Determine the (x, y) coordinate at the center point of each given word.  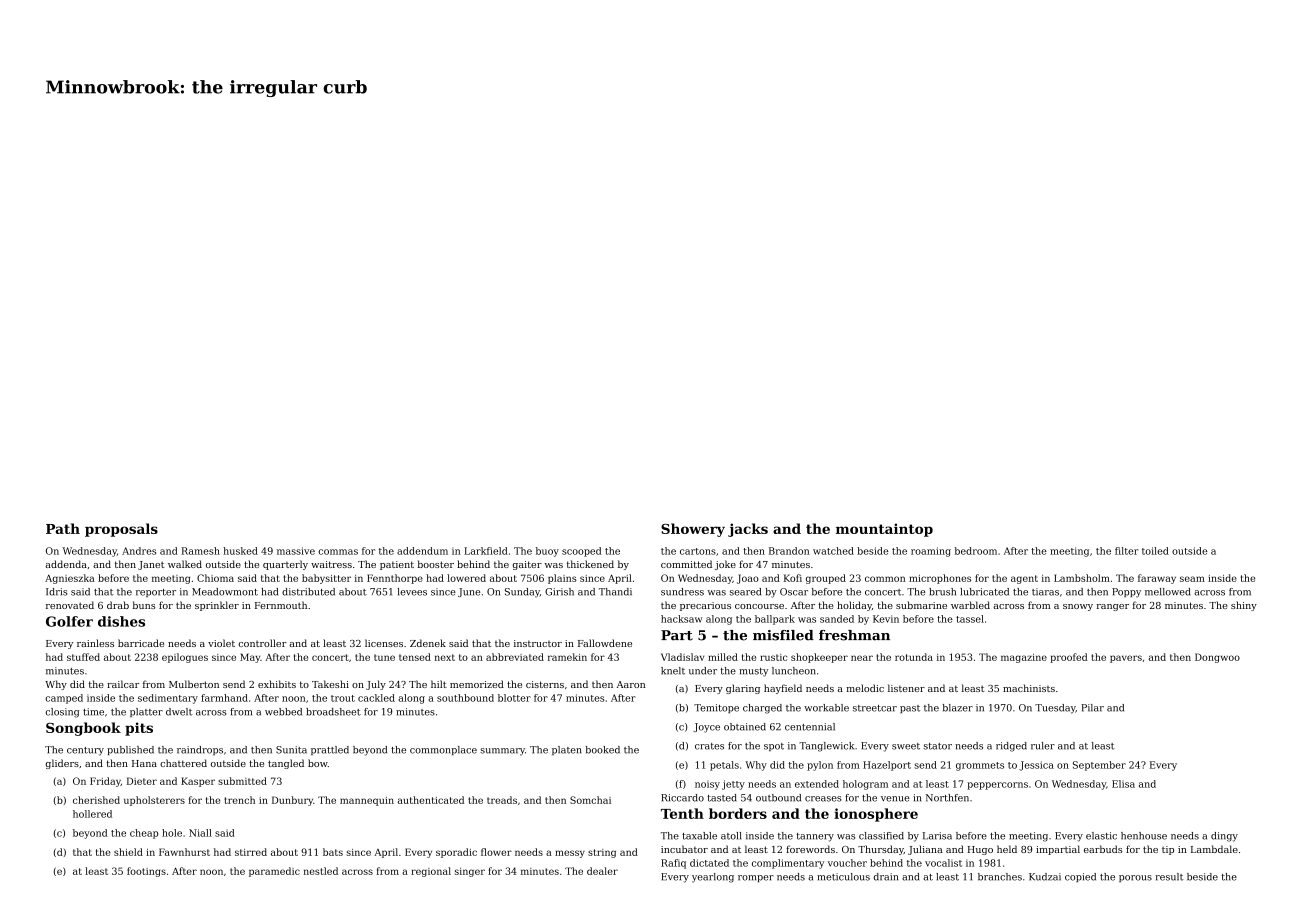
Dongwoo (1217, 658)
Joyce (706, 728)
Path (63, 528)
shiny (1244, 606)
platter (146, 712)
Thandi (615, 592)
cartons (698, 551)
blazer (958, 708)
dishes (121, 621)
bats (333, 852)
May (250, 658)
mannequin (367, 801)
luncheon (794, 671)
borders (738, 813)
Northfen (947, 798)
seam (1192, 579)
